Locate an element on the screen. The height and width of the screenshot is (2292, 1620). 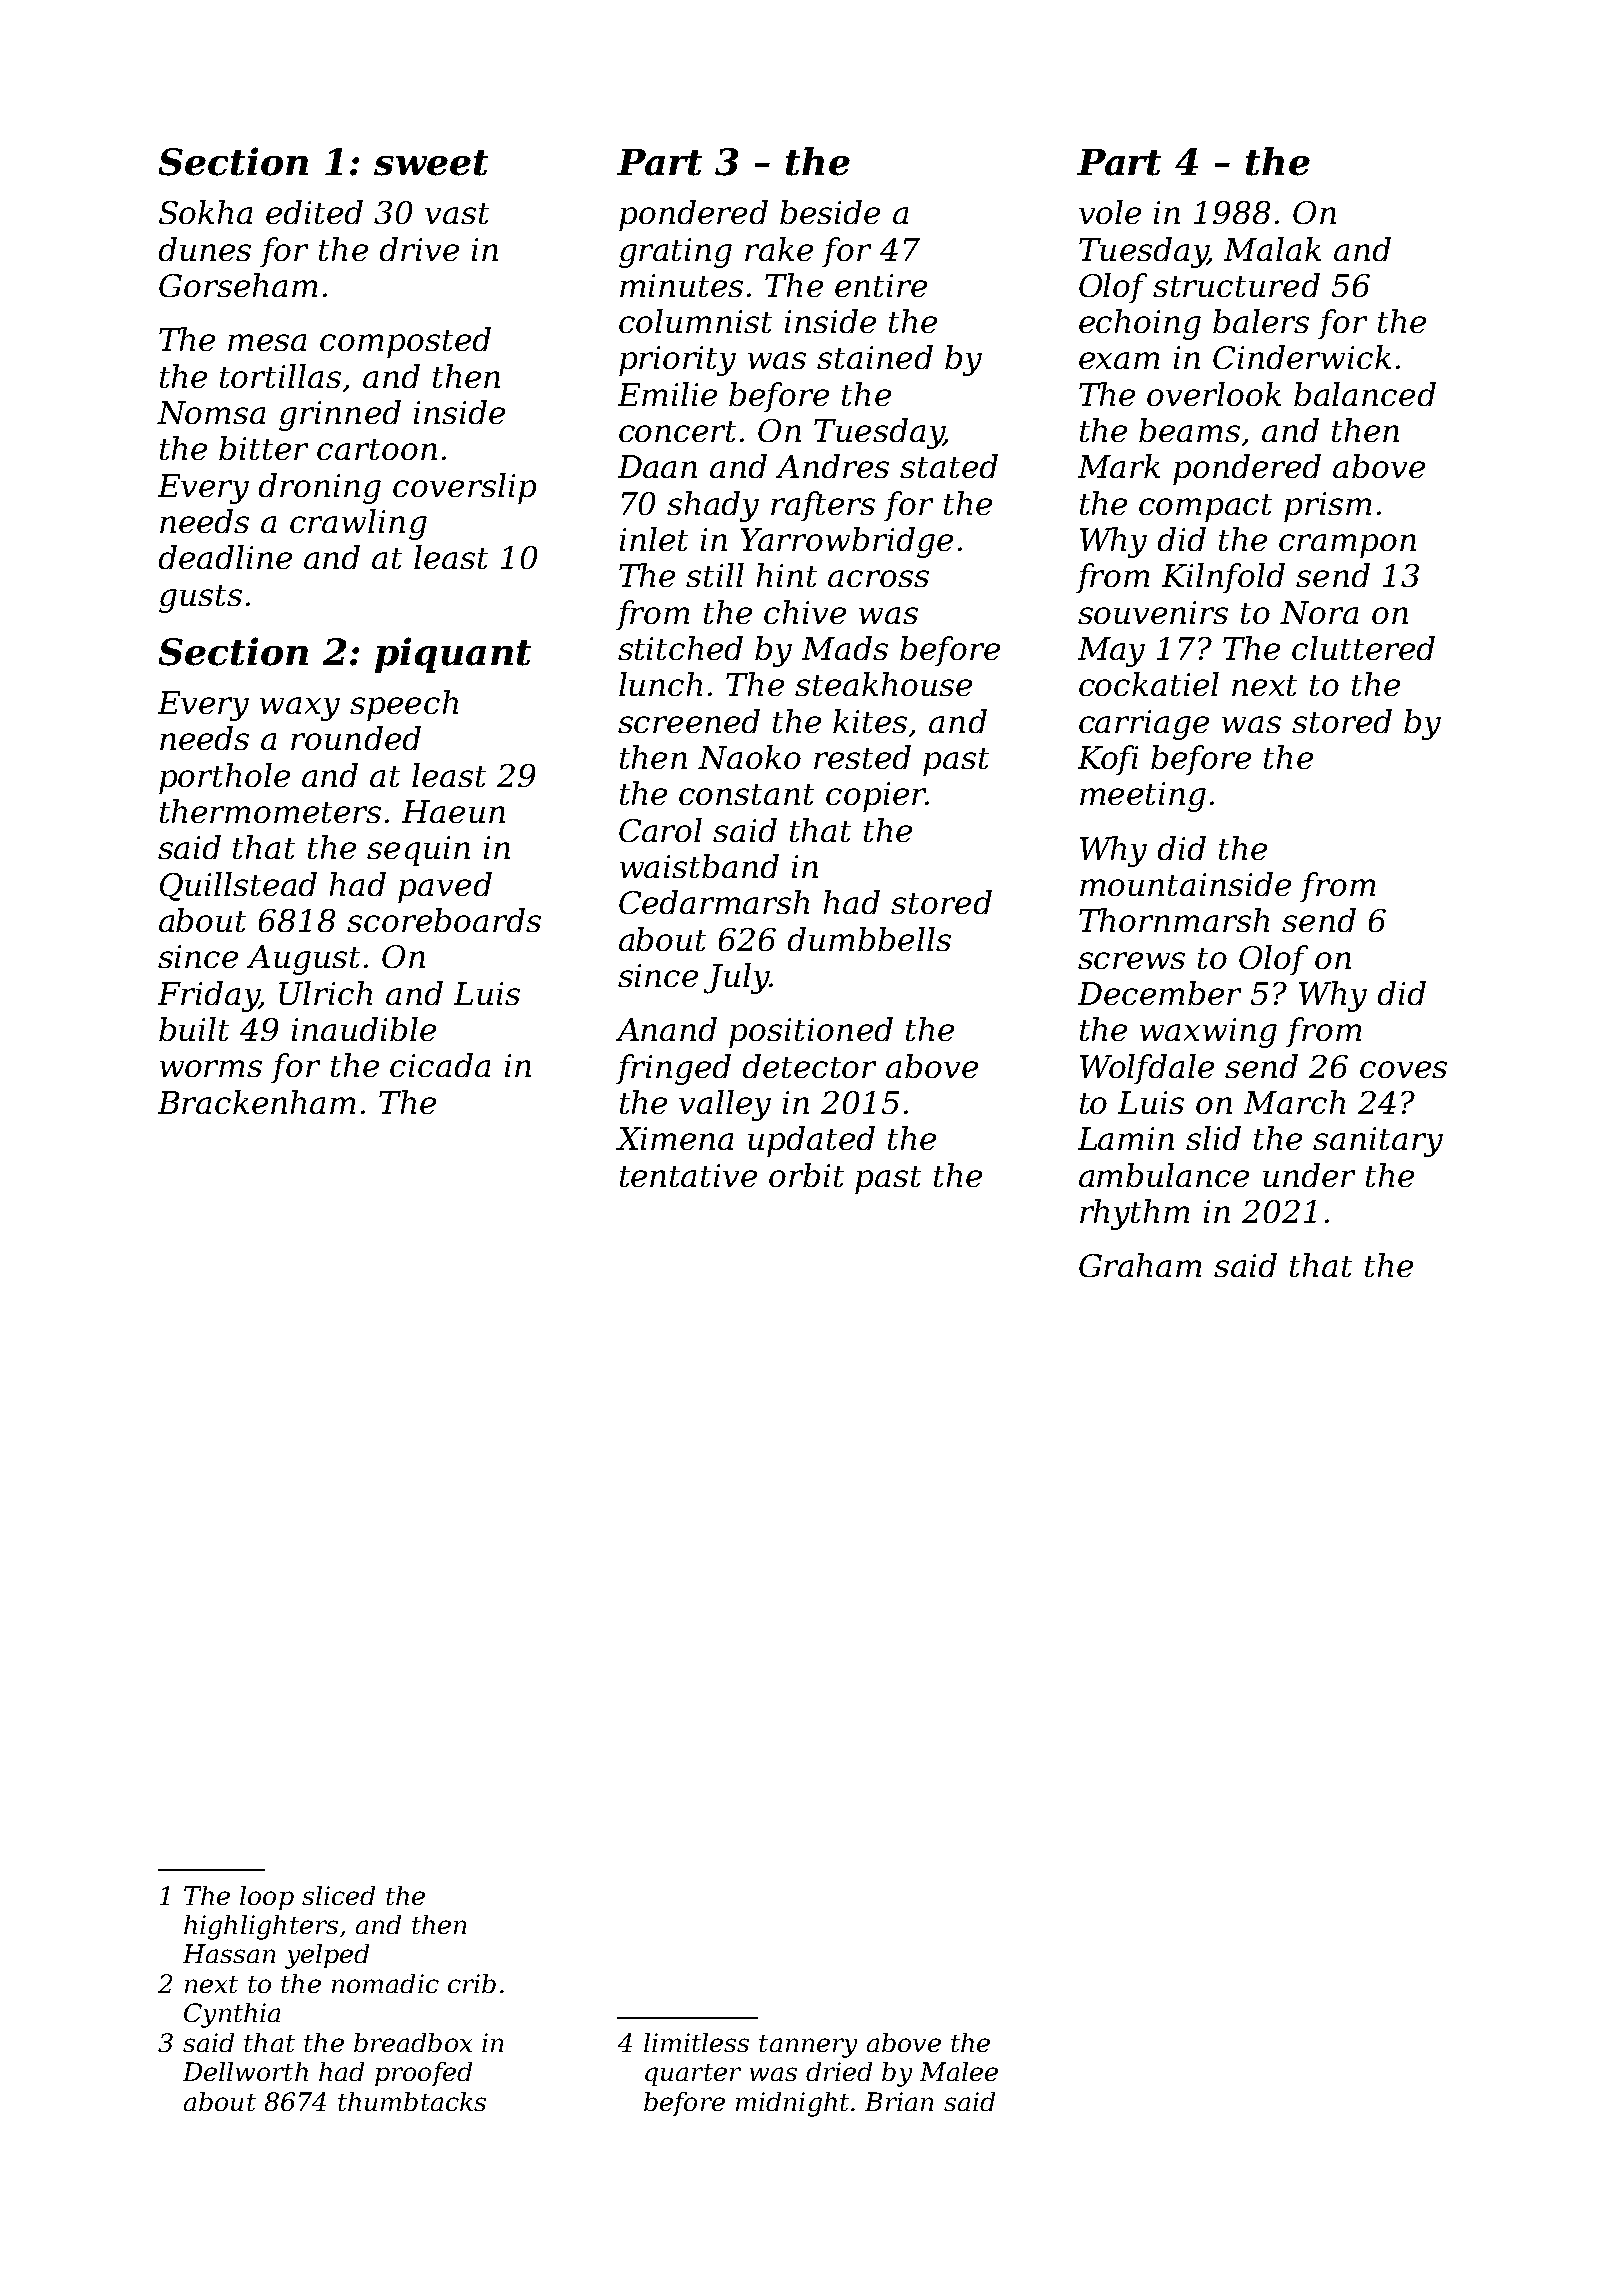
updated is located at coordinates (811, 1141).
